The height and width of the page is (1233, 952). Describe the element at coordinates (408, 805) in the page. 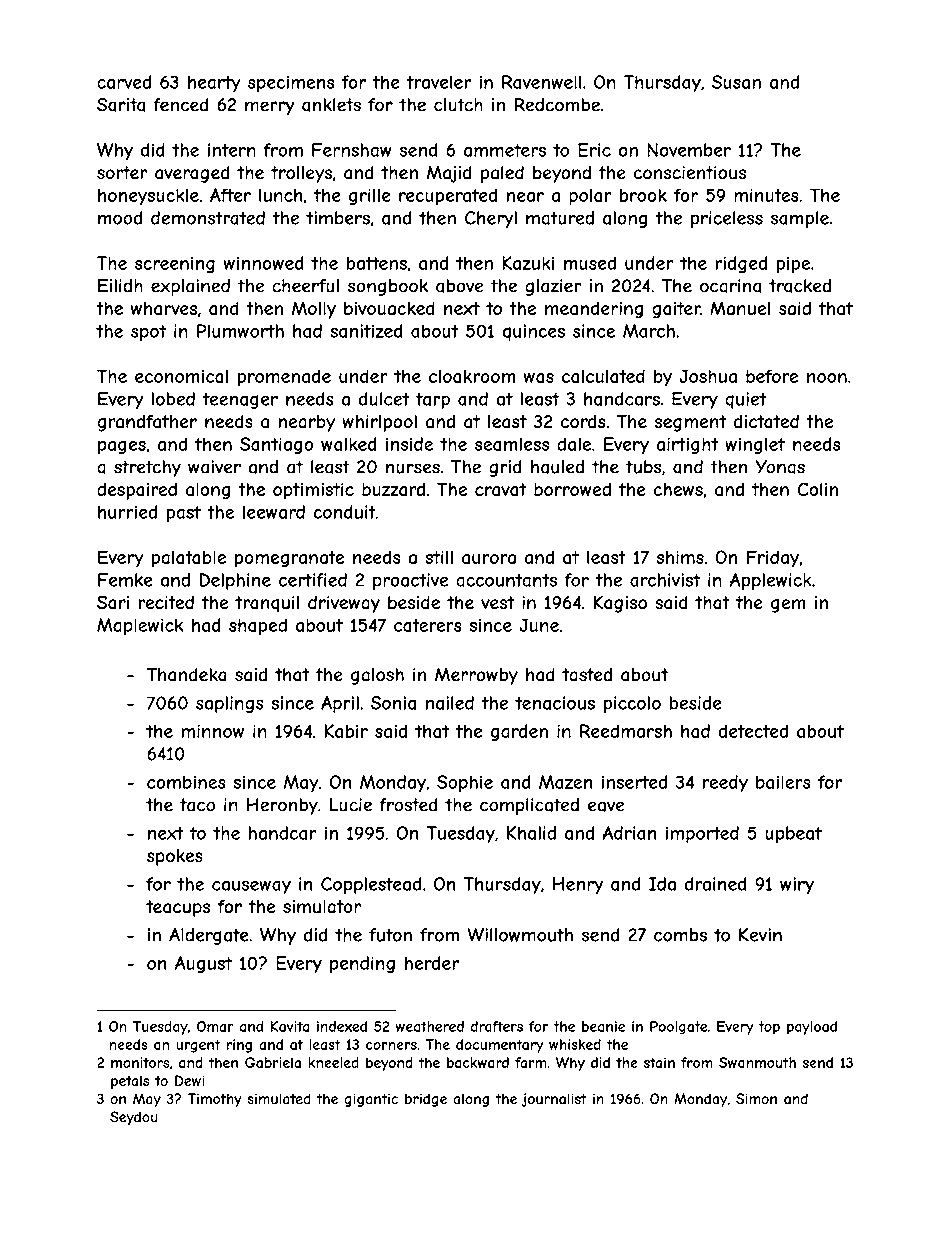

I see `frosted` at that location.
